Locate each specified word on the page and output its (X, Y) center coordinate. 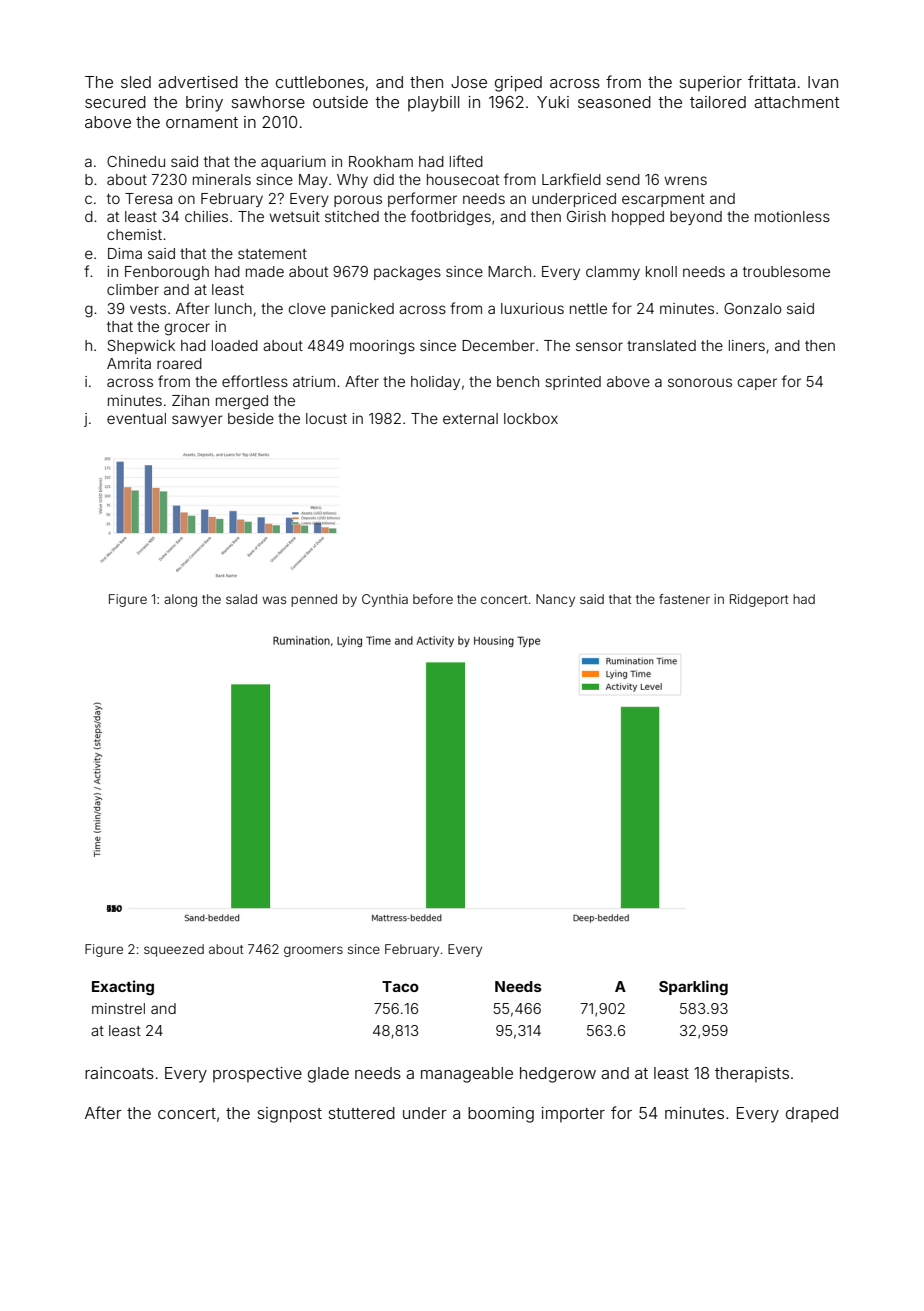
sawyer (197, 421)
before (433, 599)
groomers (313, 951)
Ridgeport (759, 600)
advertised (198, 82)
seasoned (614, 102)
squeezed (174, 950)
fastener (684, 599)
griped (518, 84)
